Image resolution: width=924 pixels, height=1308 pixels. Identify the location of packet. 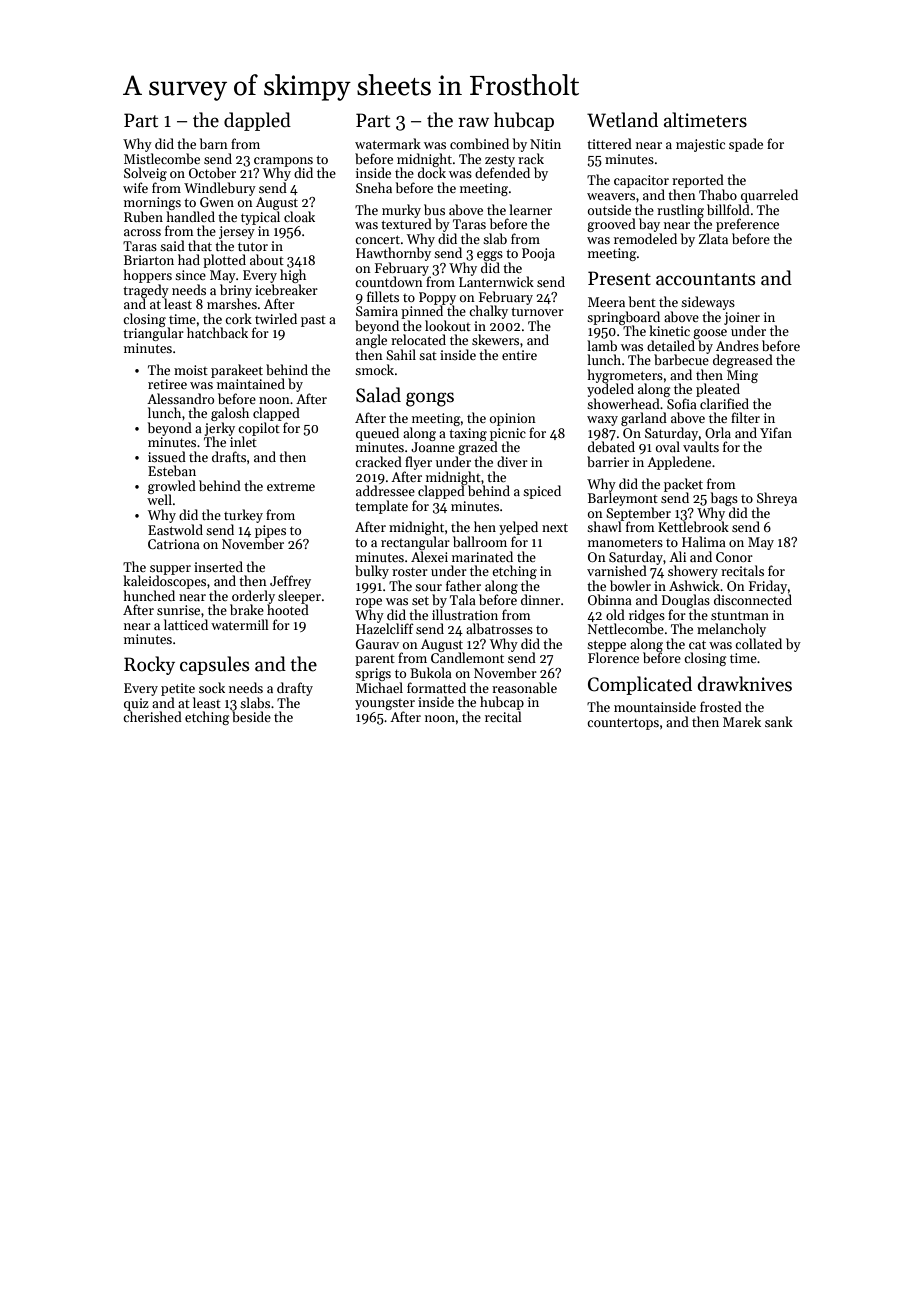
(683, 485).
